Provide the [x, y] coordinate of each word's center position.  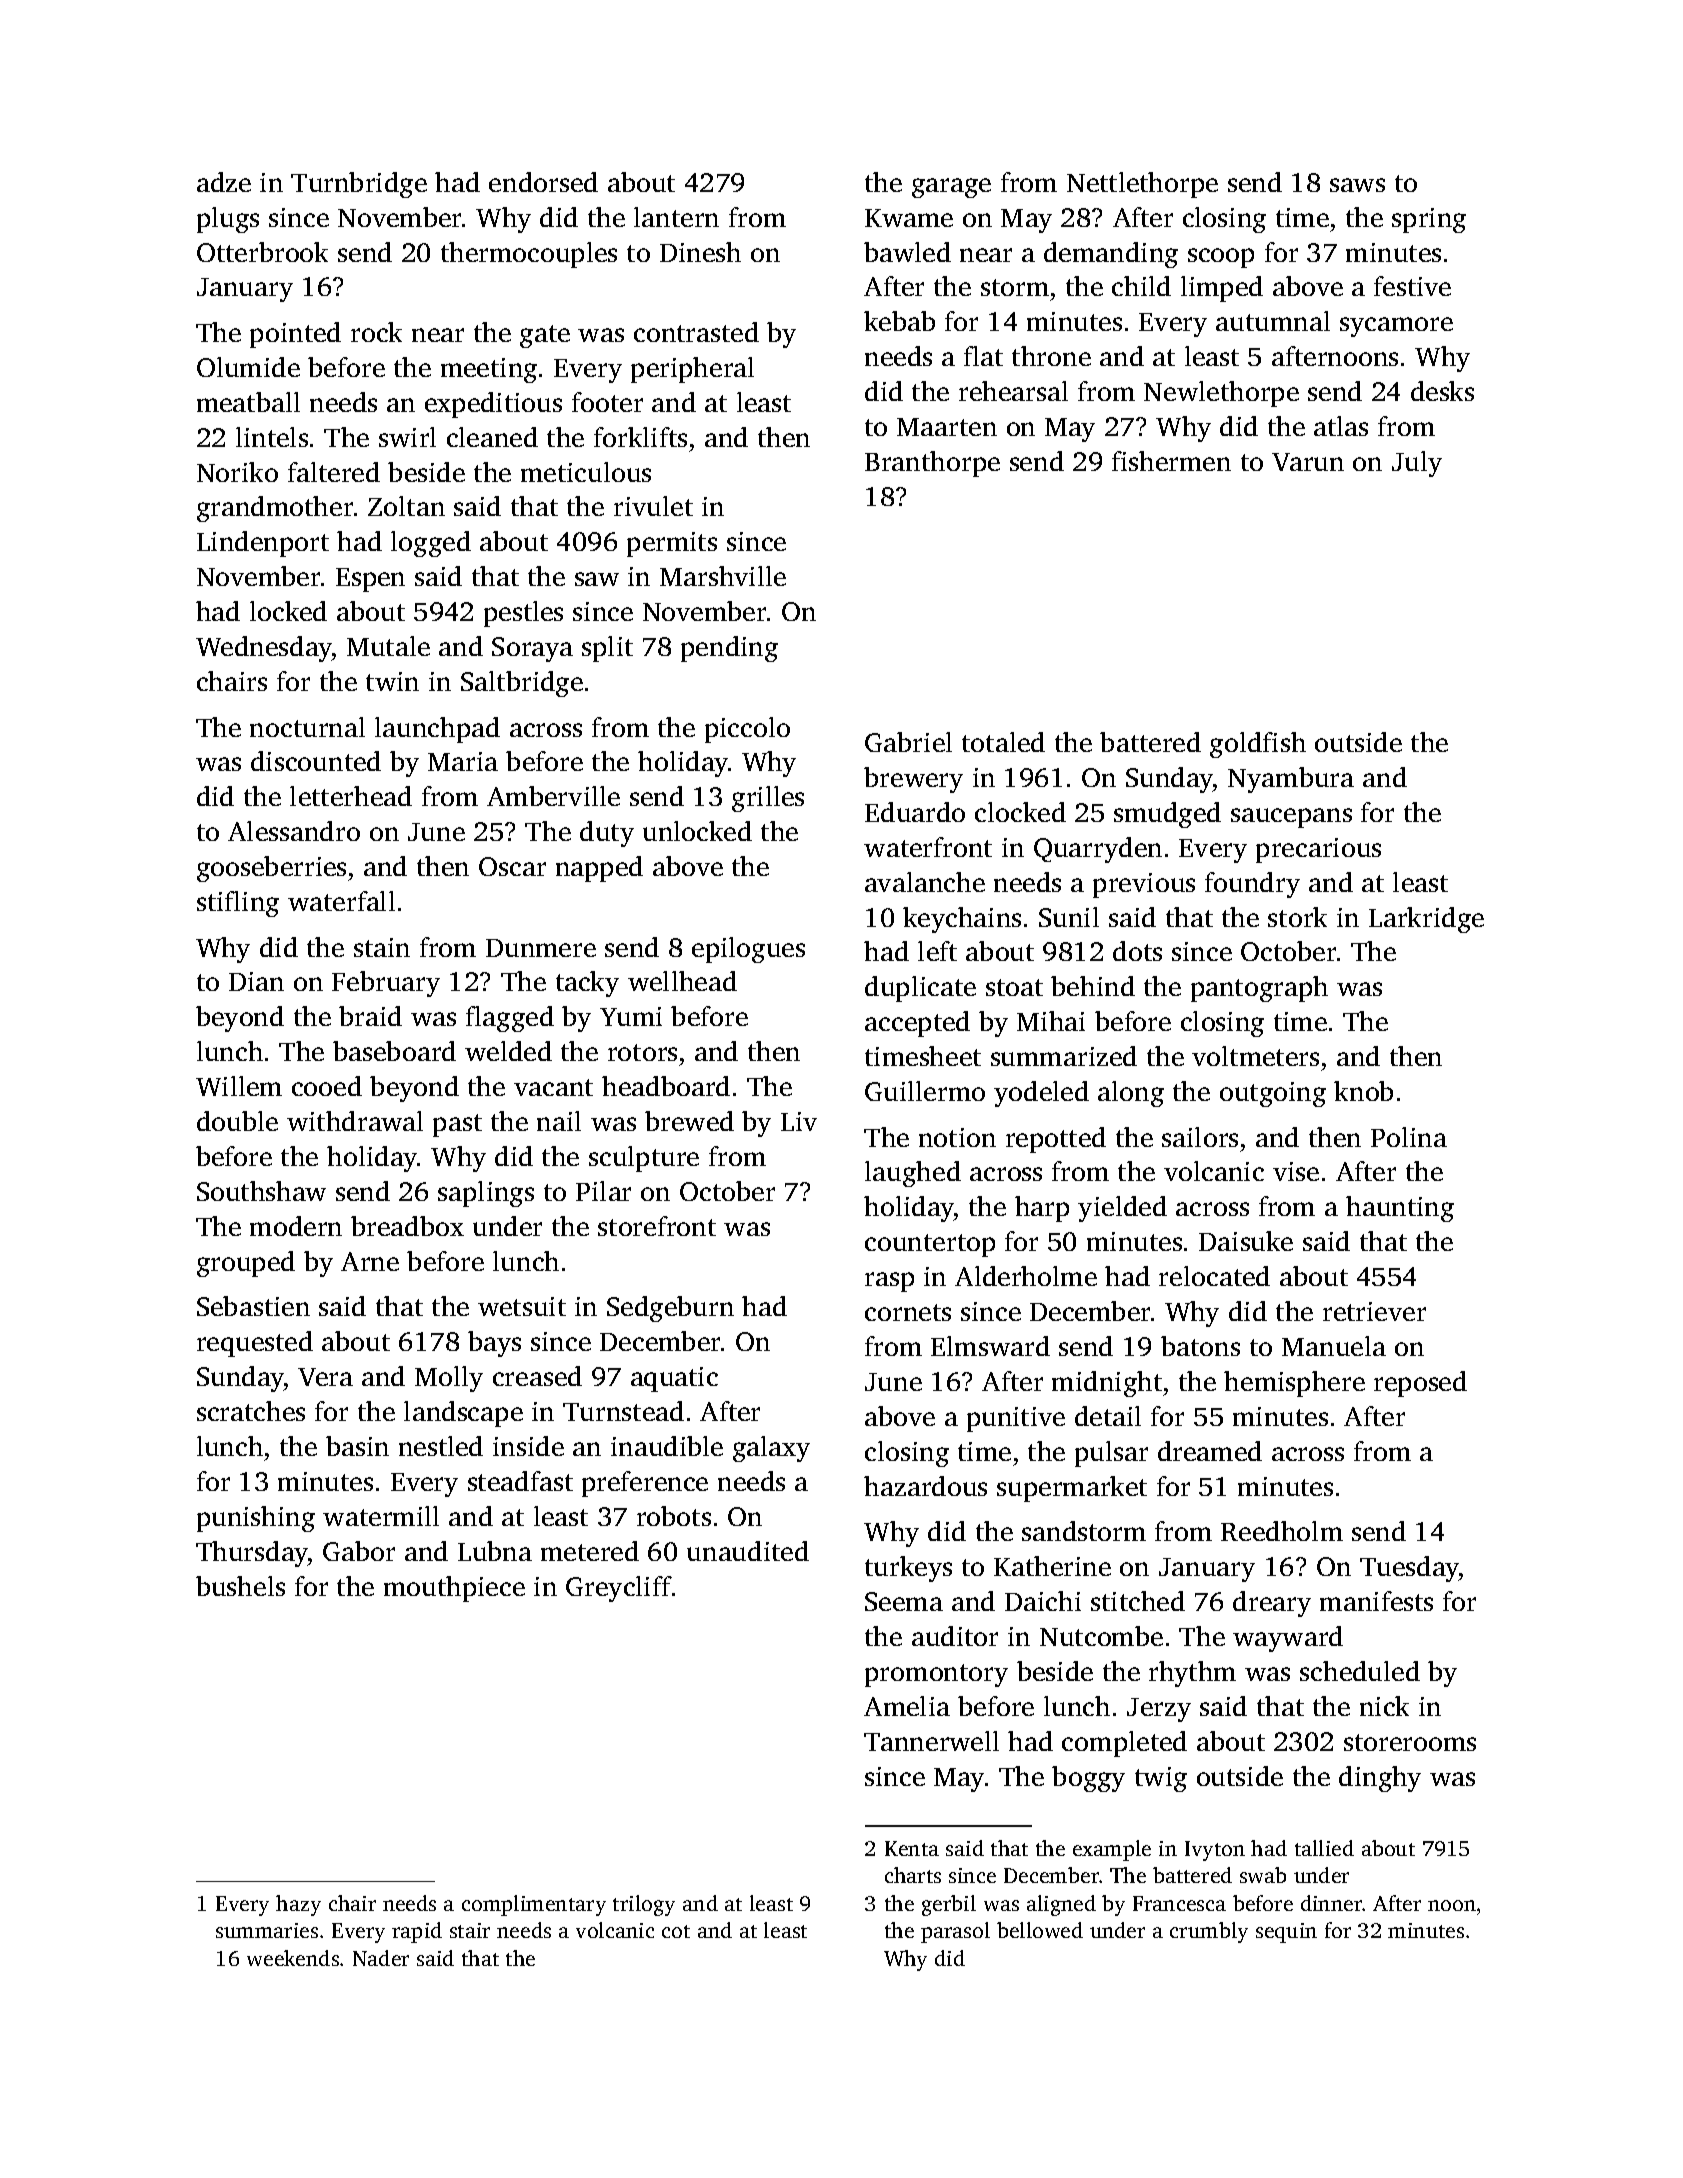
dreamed [1210, 1451]
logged [431, 544]
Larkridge [1426, 920]
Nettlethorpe [1142, 185]
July [1417, 464]
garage [951, 188]
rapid [417, 1932]
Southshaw [261, 1191]
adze [224, 182]
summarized [1064, 1056]
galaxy [771, 1449]
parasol [955, 1932]
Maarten [947, 427]
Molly [449, 1379]
